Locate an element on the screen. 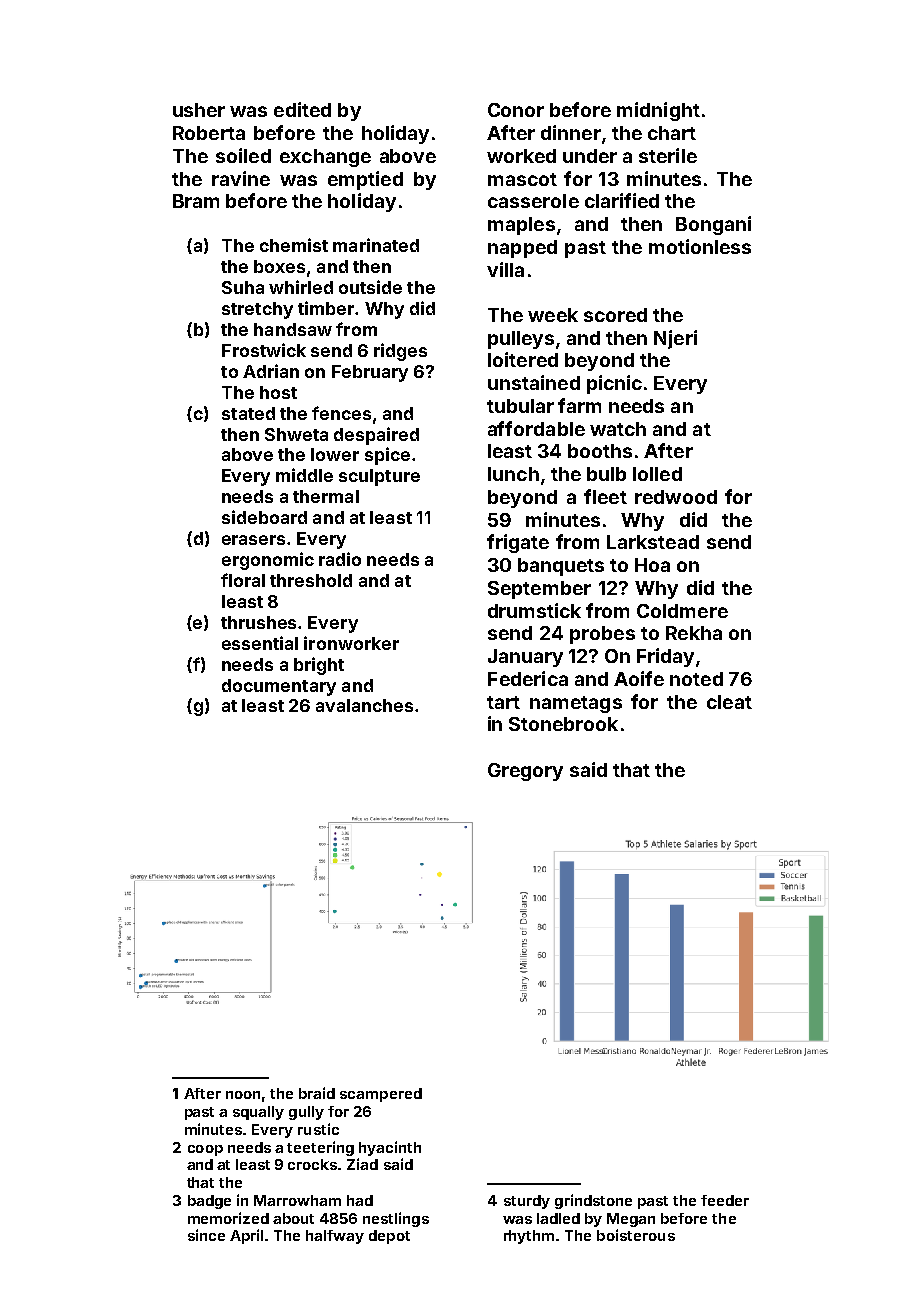 The width and height of the screenshot is (924, 1311). scored is located at coordinates (615, 315).
